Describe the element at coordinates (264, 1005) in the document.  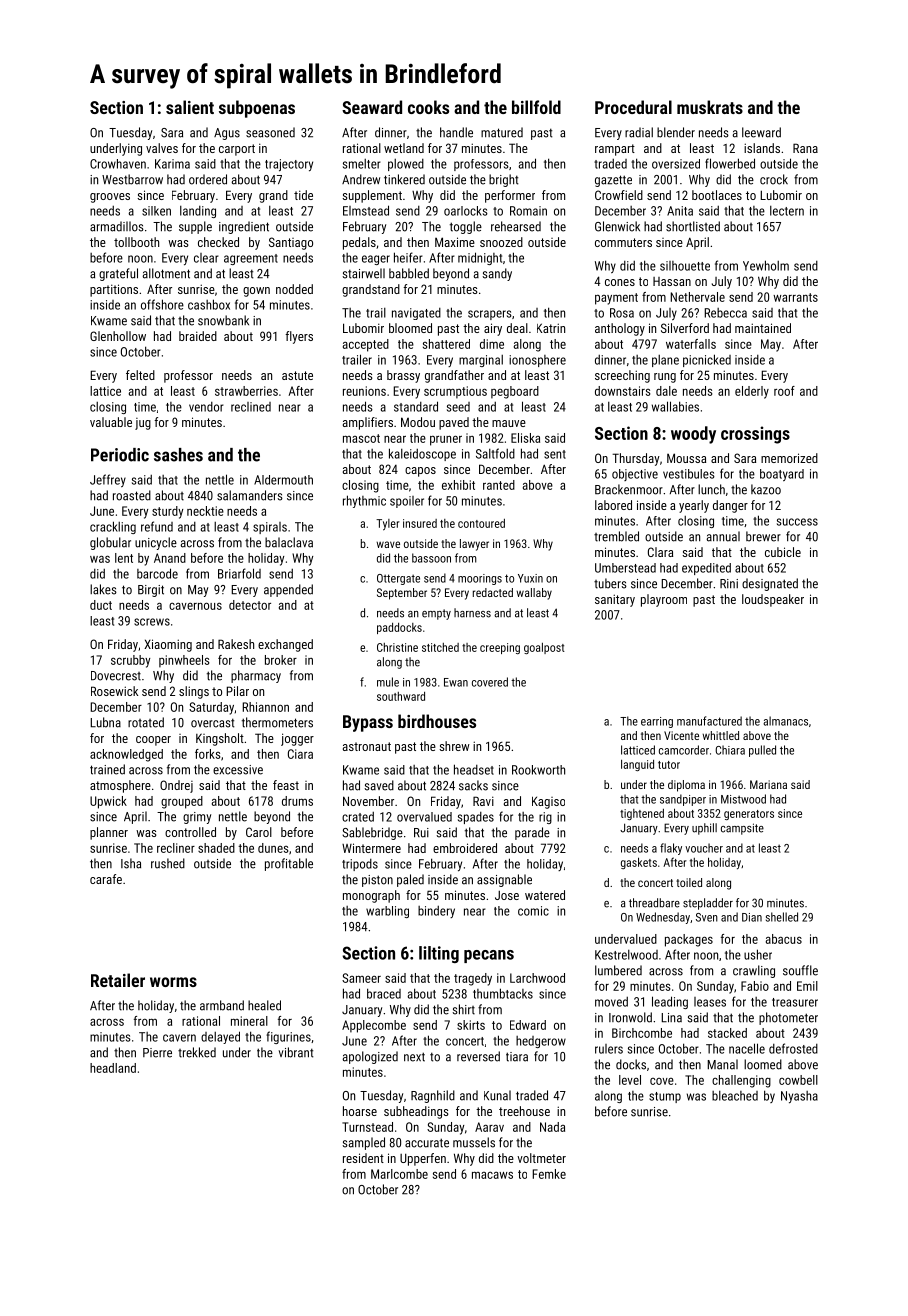
I see `healed` at that location.
